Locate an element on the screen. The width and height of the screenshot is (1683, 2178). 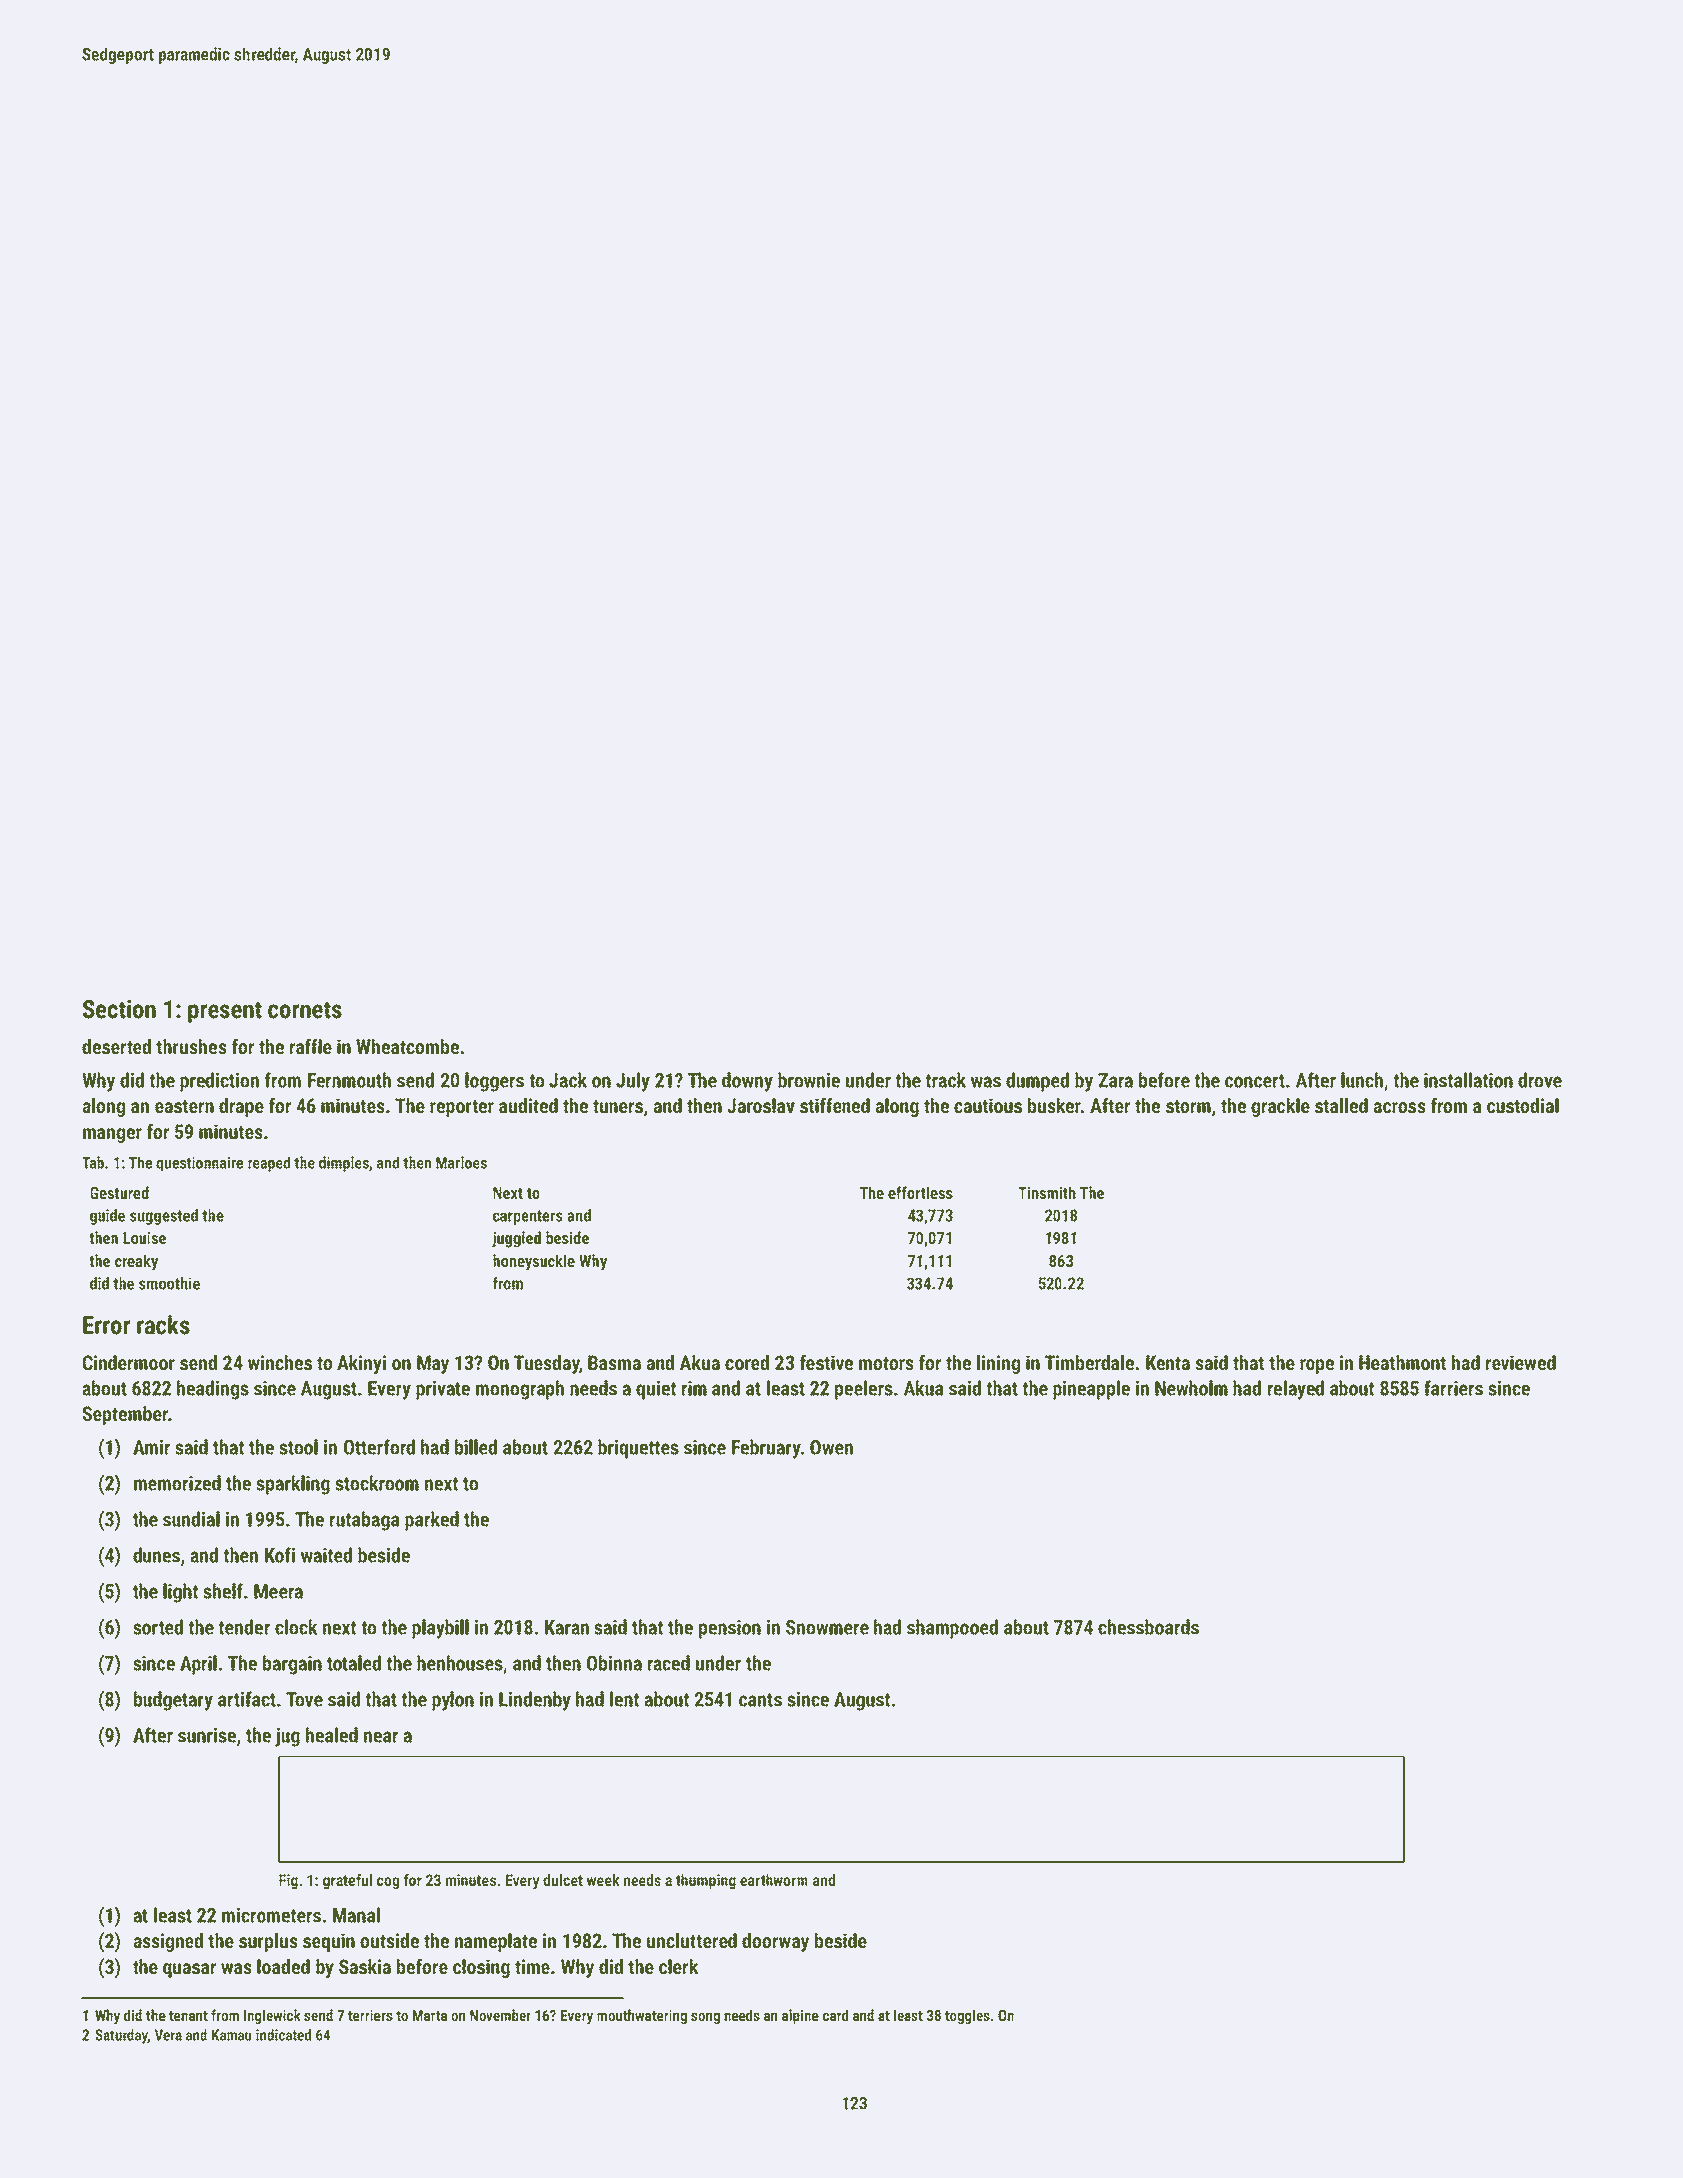
custodial is located at coordinates (1523, 1105).
